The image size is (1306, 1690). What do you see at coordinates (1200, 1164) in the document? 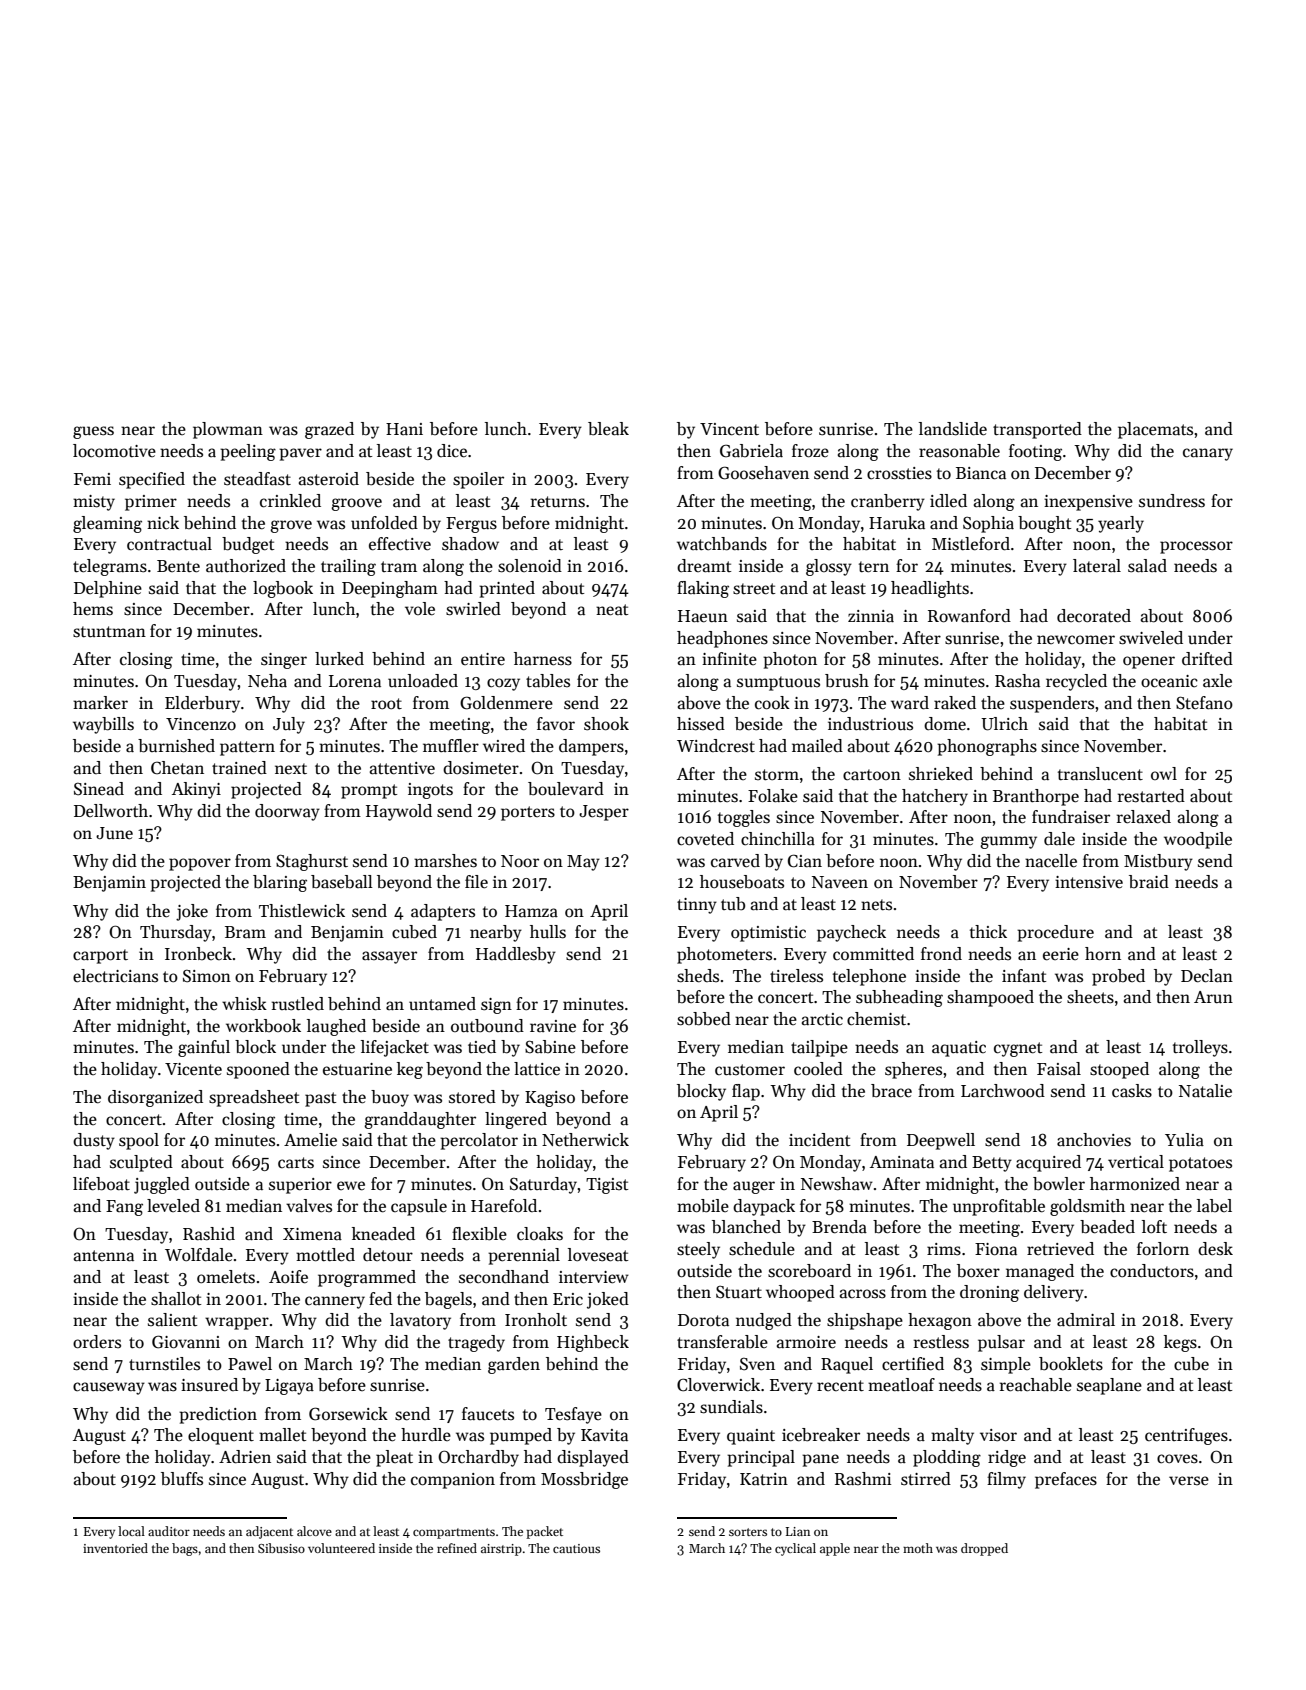
I see `potatoes` at bounding box center [1200, 1164].
